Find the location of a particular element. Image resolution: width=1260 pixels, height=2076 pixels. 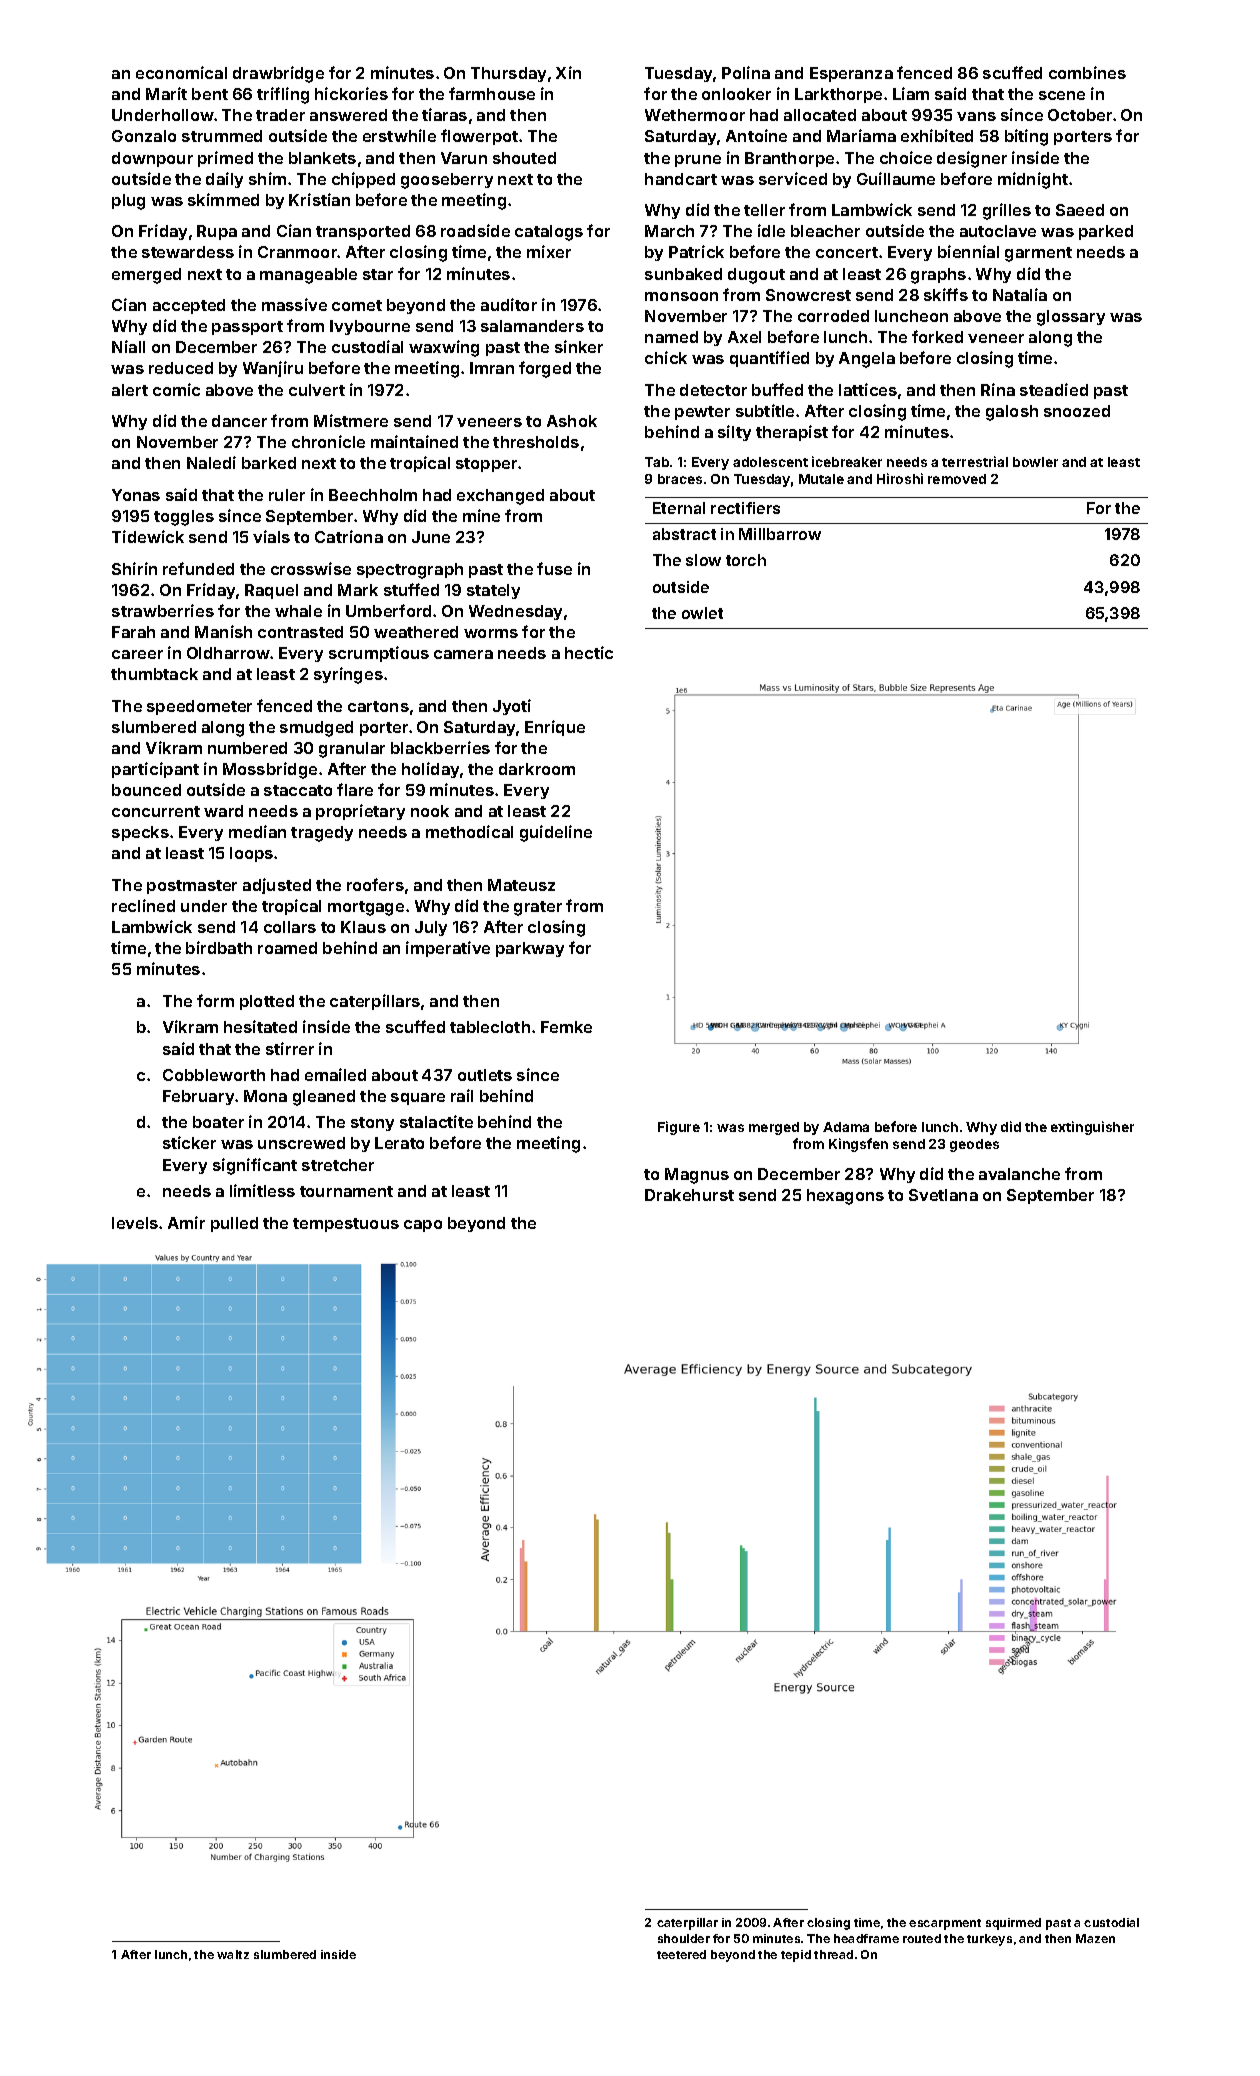

Yonas is located at coordinates (136, 495).
